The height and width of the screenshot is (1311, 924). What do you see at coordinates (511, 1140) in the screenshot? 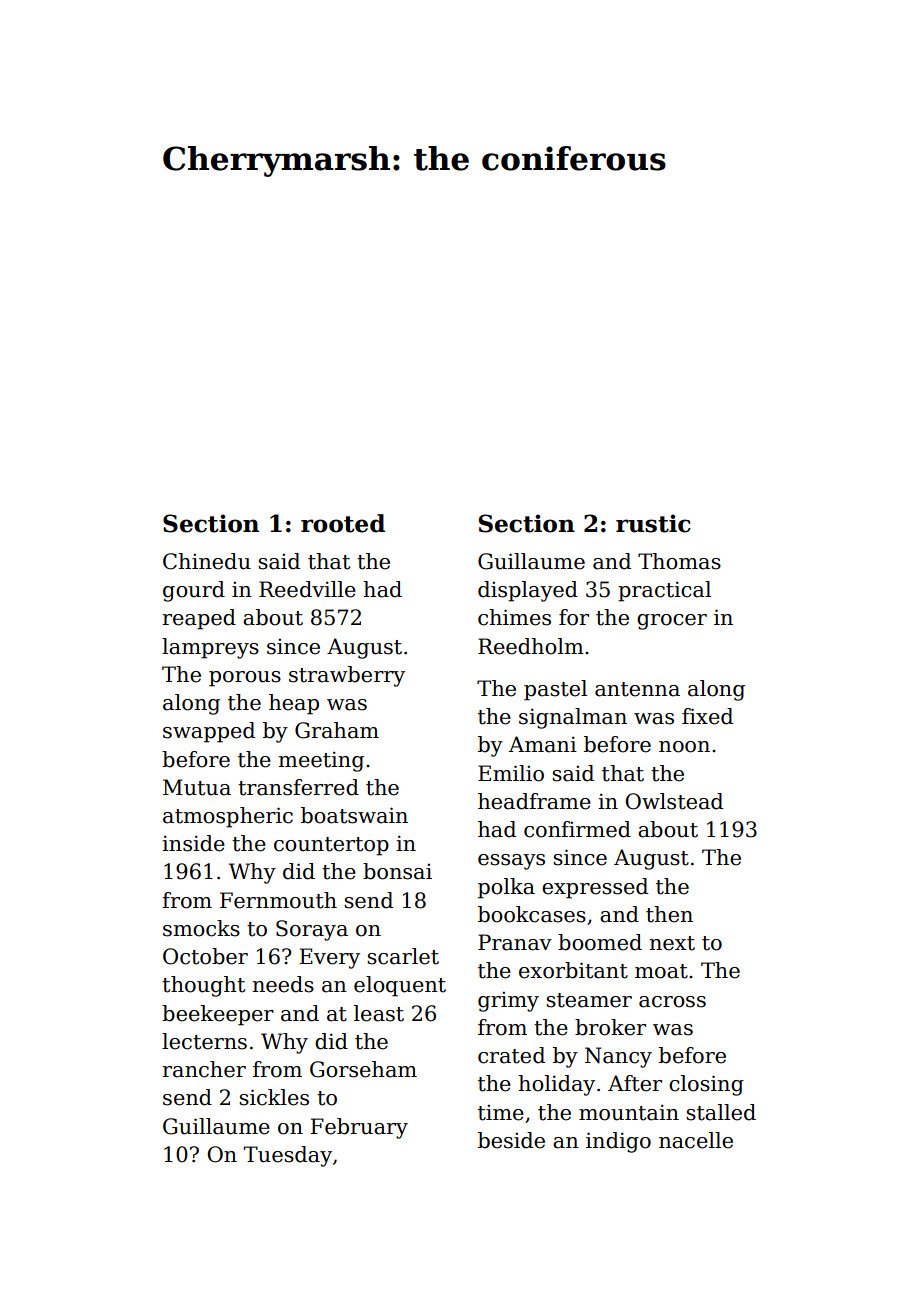
I see `beside` at bounding box center [511, 1140].
